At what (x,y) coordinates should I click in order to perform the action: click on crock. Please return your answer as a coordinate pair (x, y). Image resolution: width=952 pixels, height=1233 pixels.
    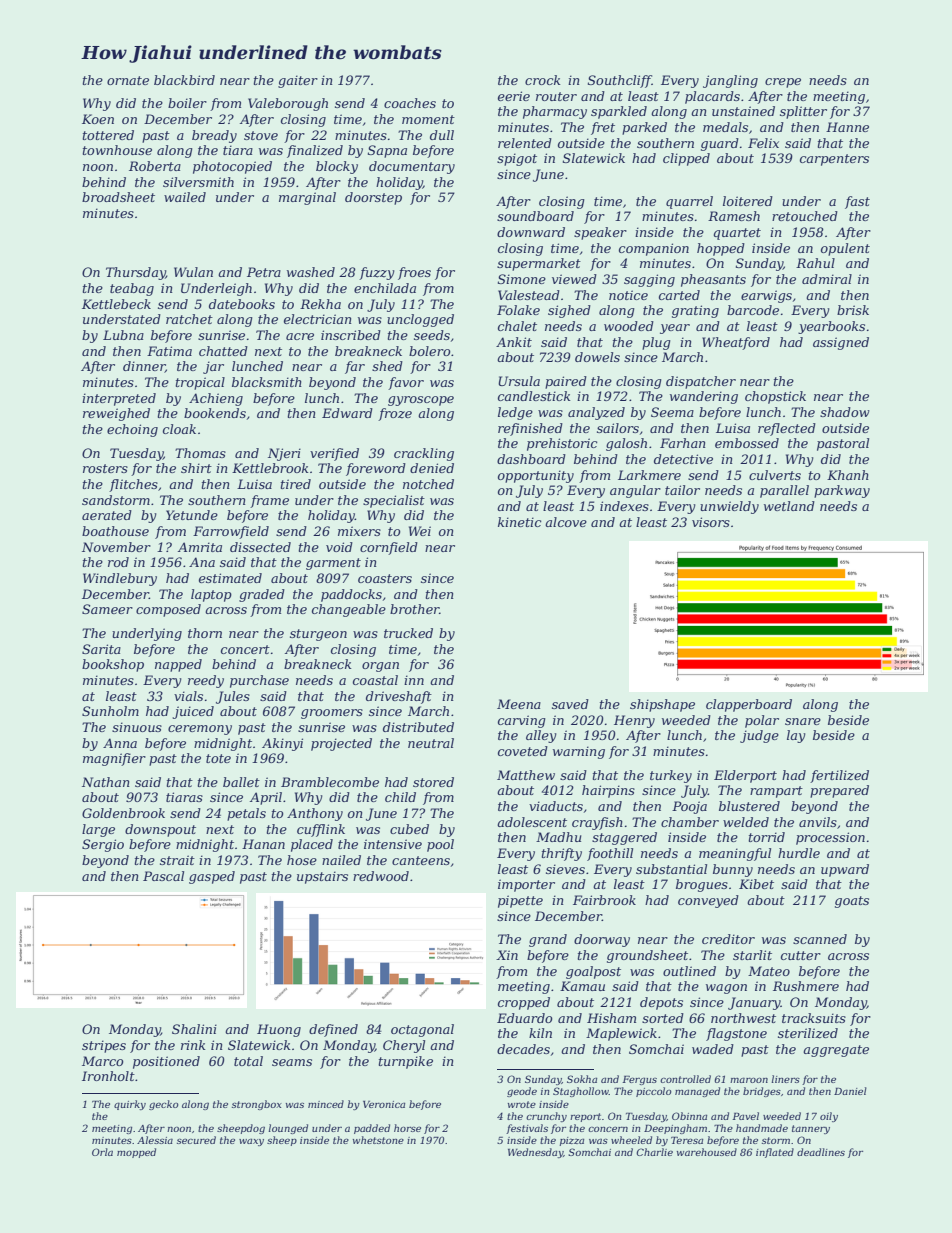
    Looking at the image, I should click on (543, 80).
